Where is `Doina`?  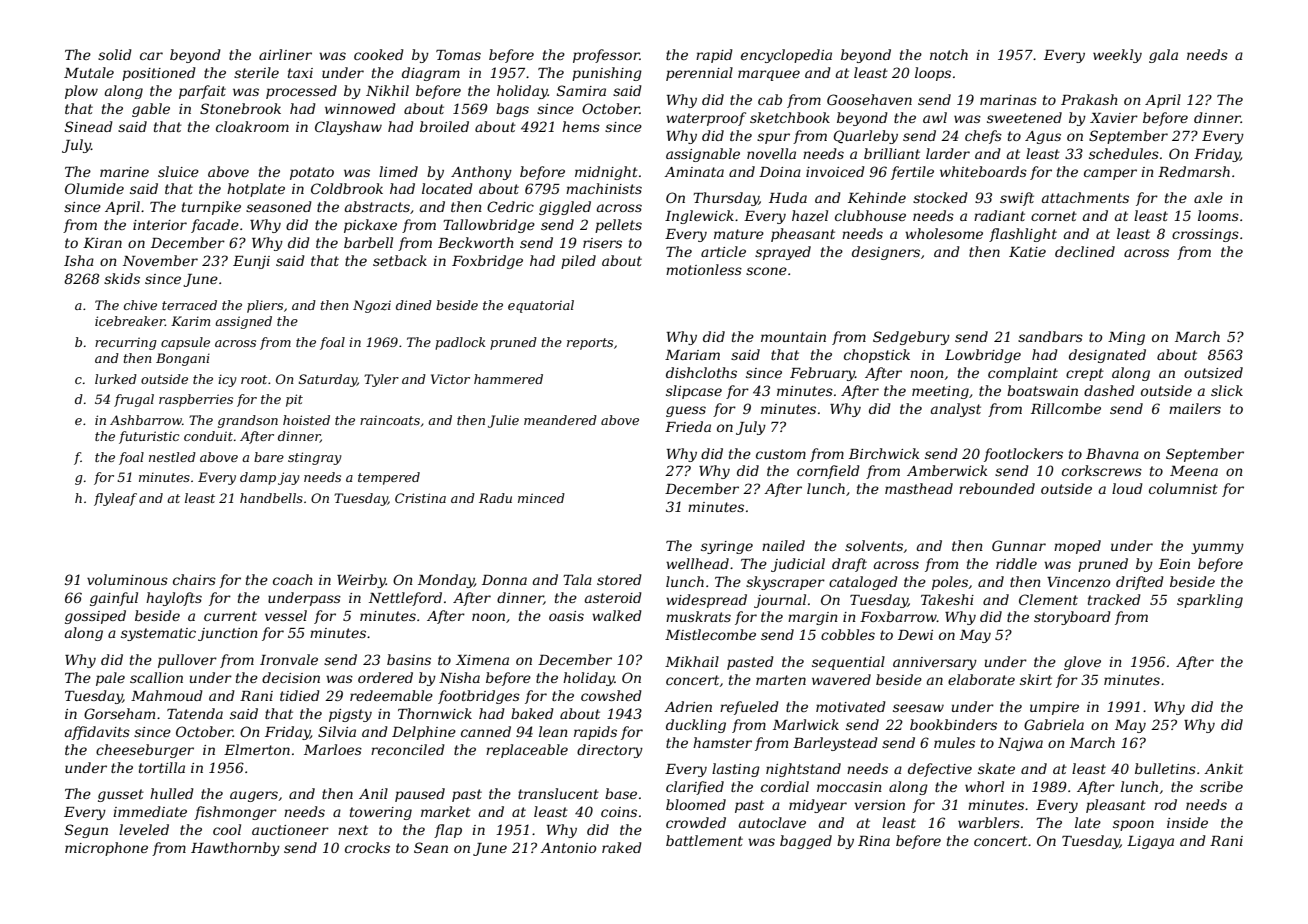
Doina is located at coordinates (780, 172).
